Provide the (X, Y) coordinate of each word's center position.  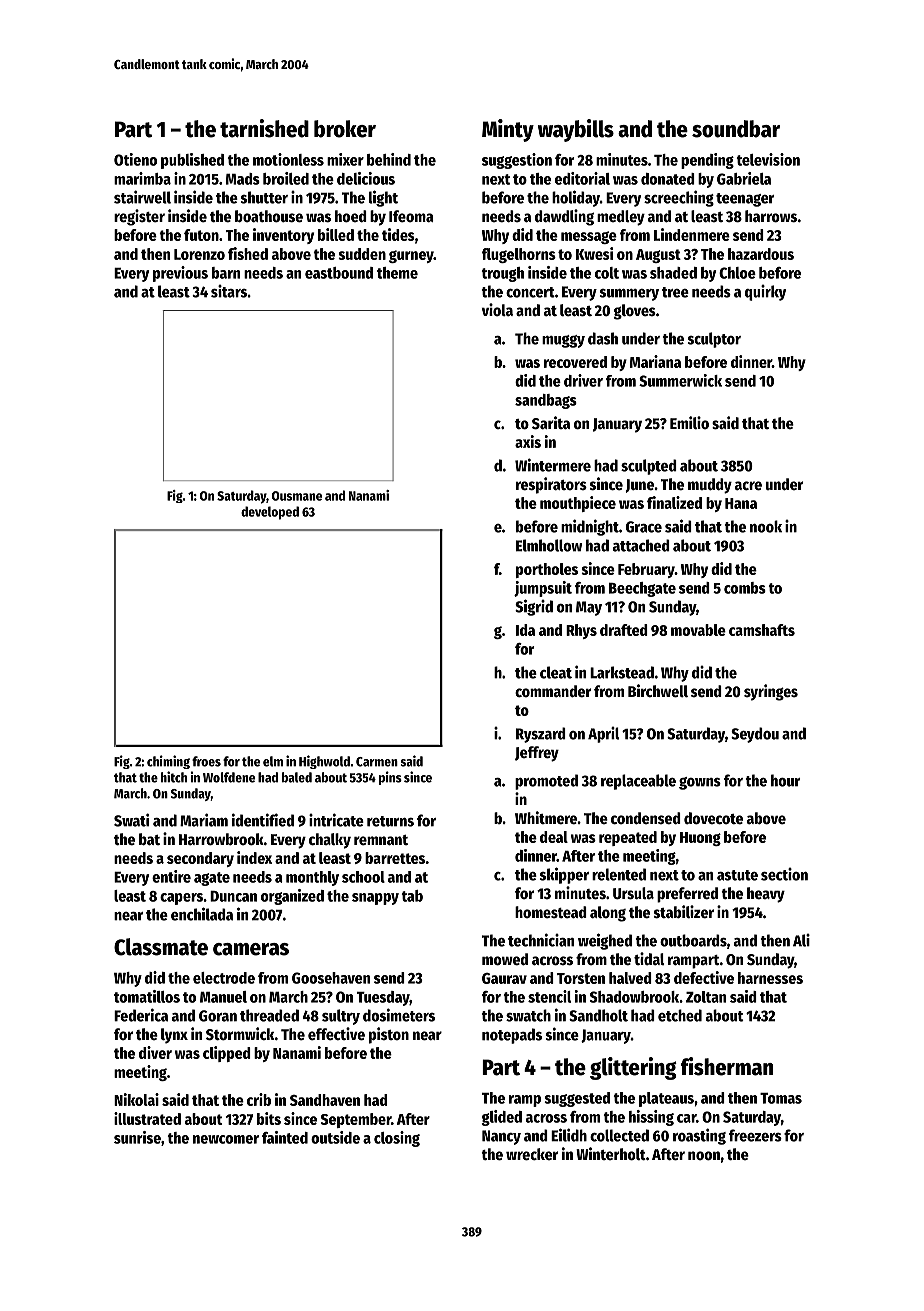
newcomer (226, 1139)
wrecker (532, 1154)
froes (206, 761)
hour (785, 780)
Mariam (204, 820)
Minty (508, 130)
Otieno (135, 159)
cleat (556, 672)
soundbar (736, 129)
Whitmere (546, 818)
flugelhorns (519, 255)
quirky (765, 293)
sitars (229, 291)
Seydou (755, 735)
